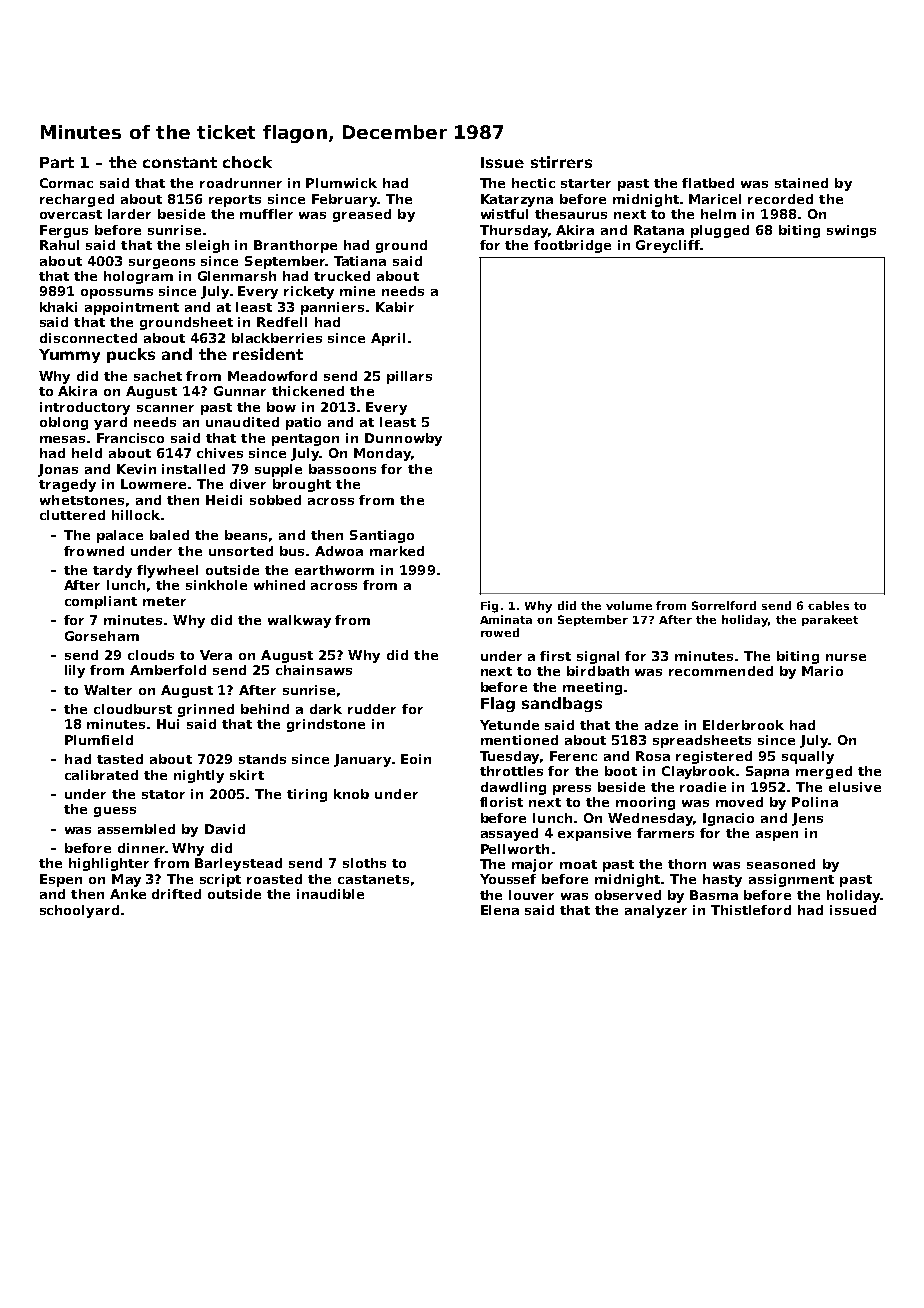  Describe the element at coordinates (265, 709) in the image. I see `behind` at that location.
